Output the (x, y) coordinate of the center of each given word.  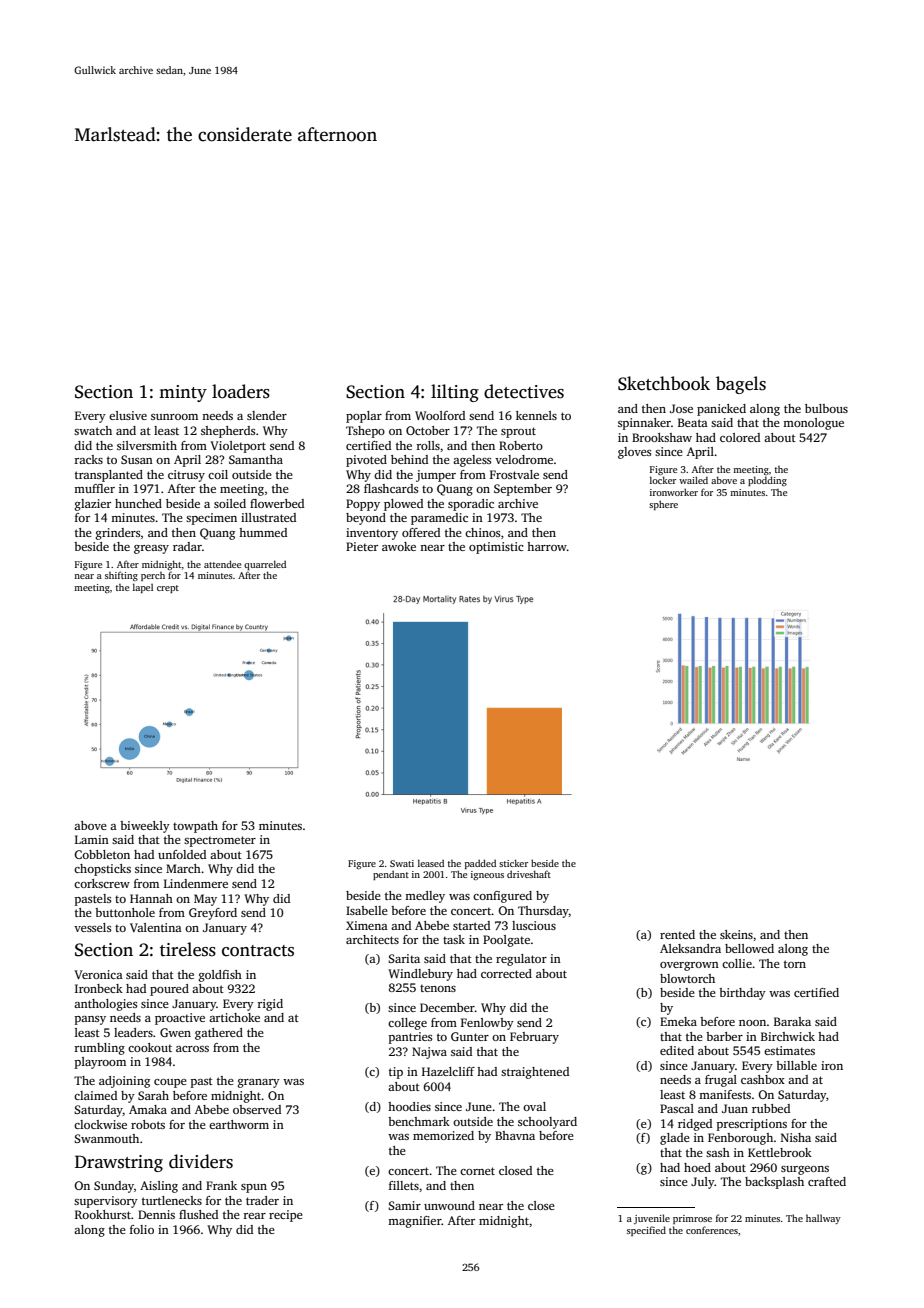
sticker (513, 863)
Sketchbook (664, 383)
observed (257, 1109)
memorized (443, 1135)
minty (183, 393)
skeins (736, 934)
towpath (195, 827)
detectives (524, 391)
